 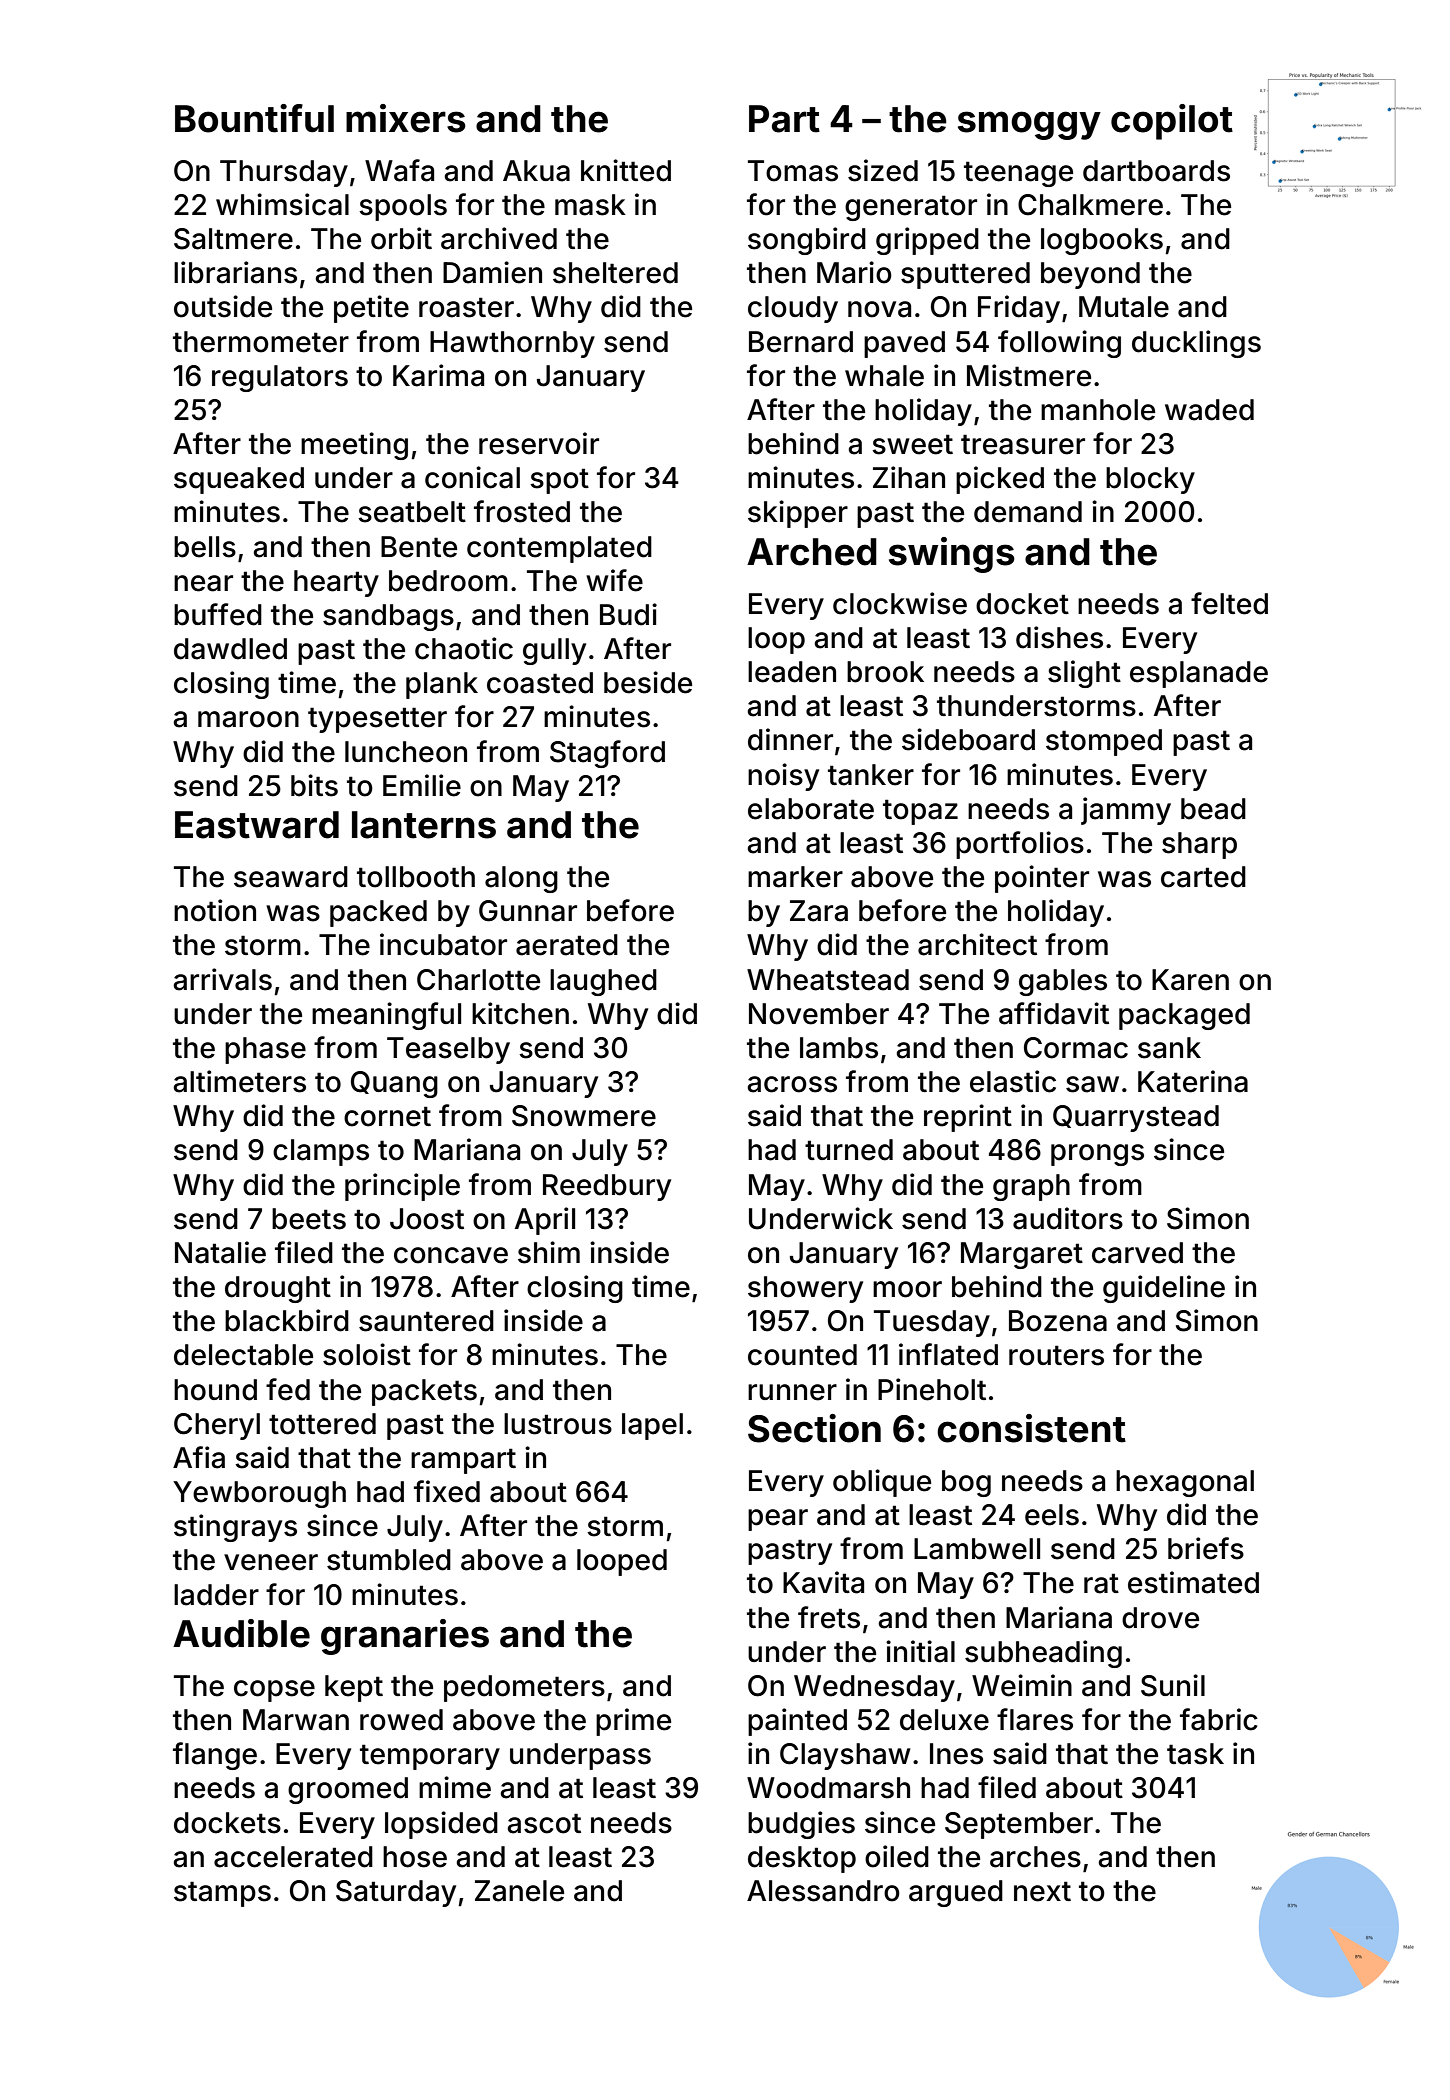 I want to click on Reedbury, so click(x=607, y=1187).
